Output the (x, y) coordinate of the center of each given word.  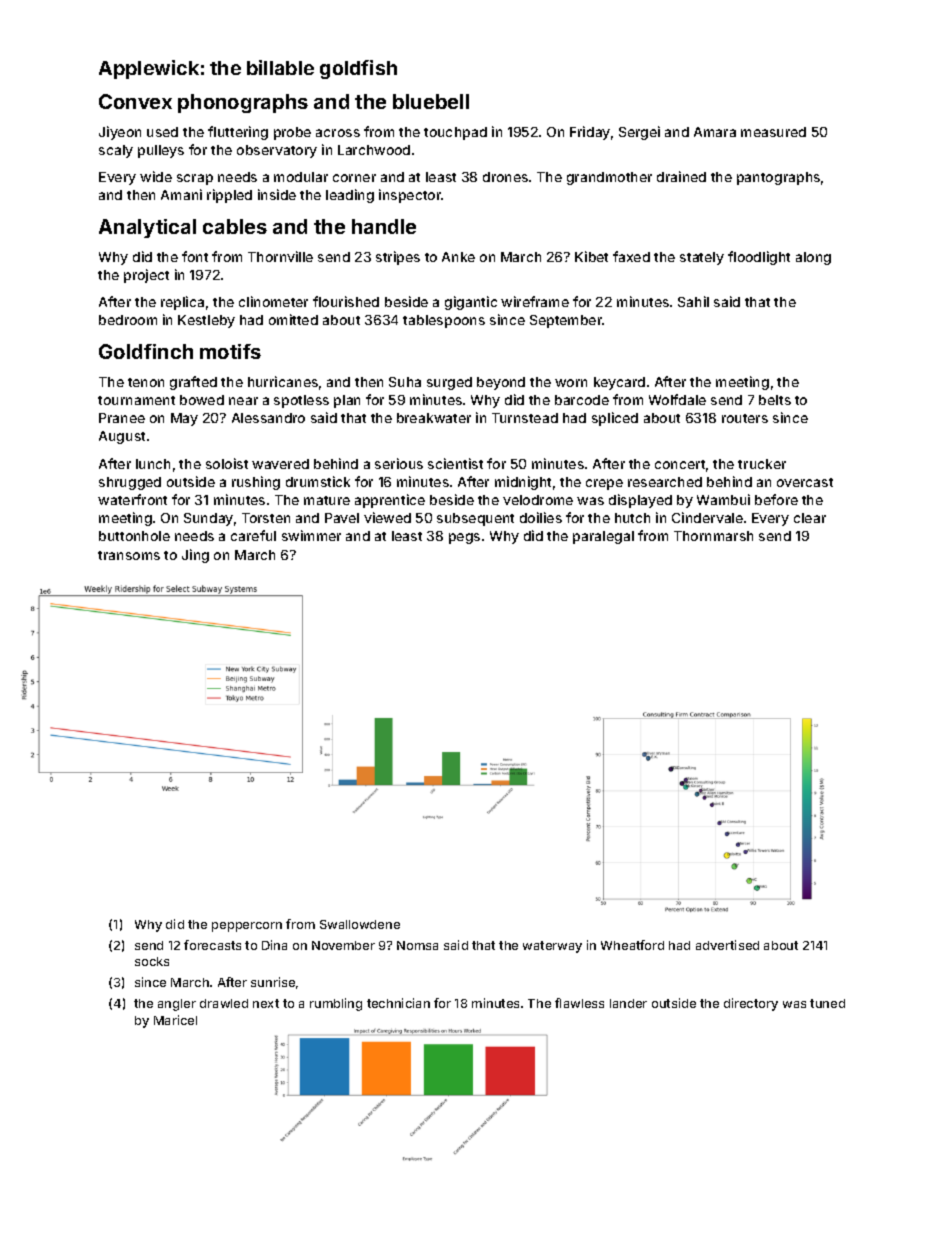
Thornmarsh (713, 536)
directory (751, 1004)
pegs (464, 538)
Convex (135, 101)
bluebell (431, 101)
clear (810, 518)
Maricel (175, 1020)
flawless (579, 1003)
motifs (230, 351)
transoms (129, 555)
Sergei (639, 133)
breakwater (434, 418)
